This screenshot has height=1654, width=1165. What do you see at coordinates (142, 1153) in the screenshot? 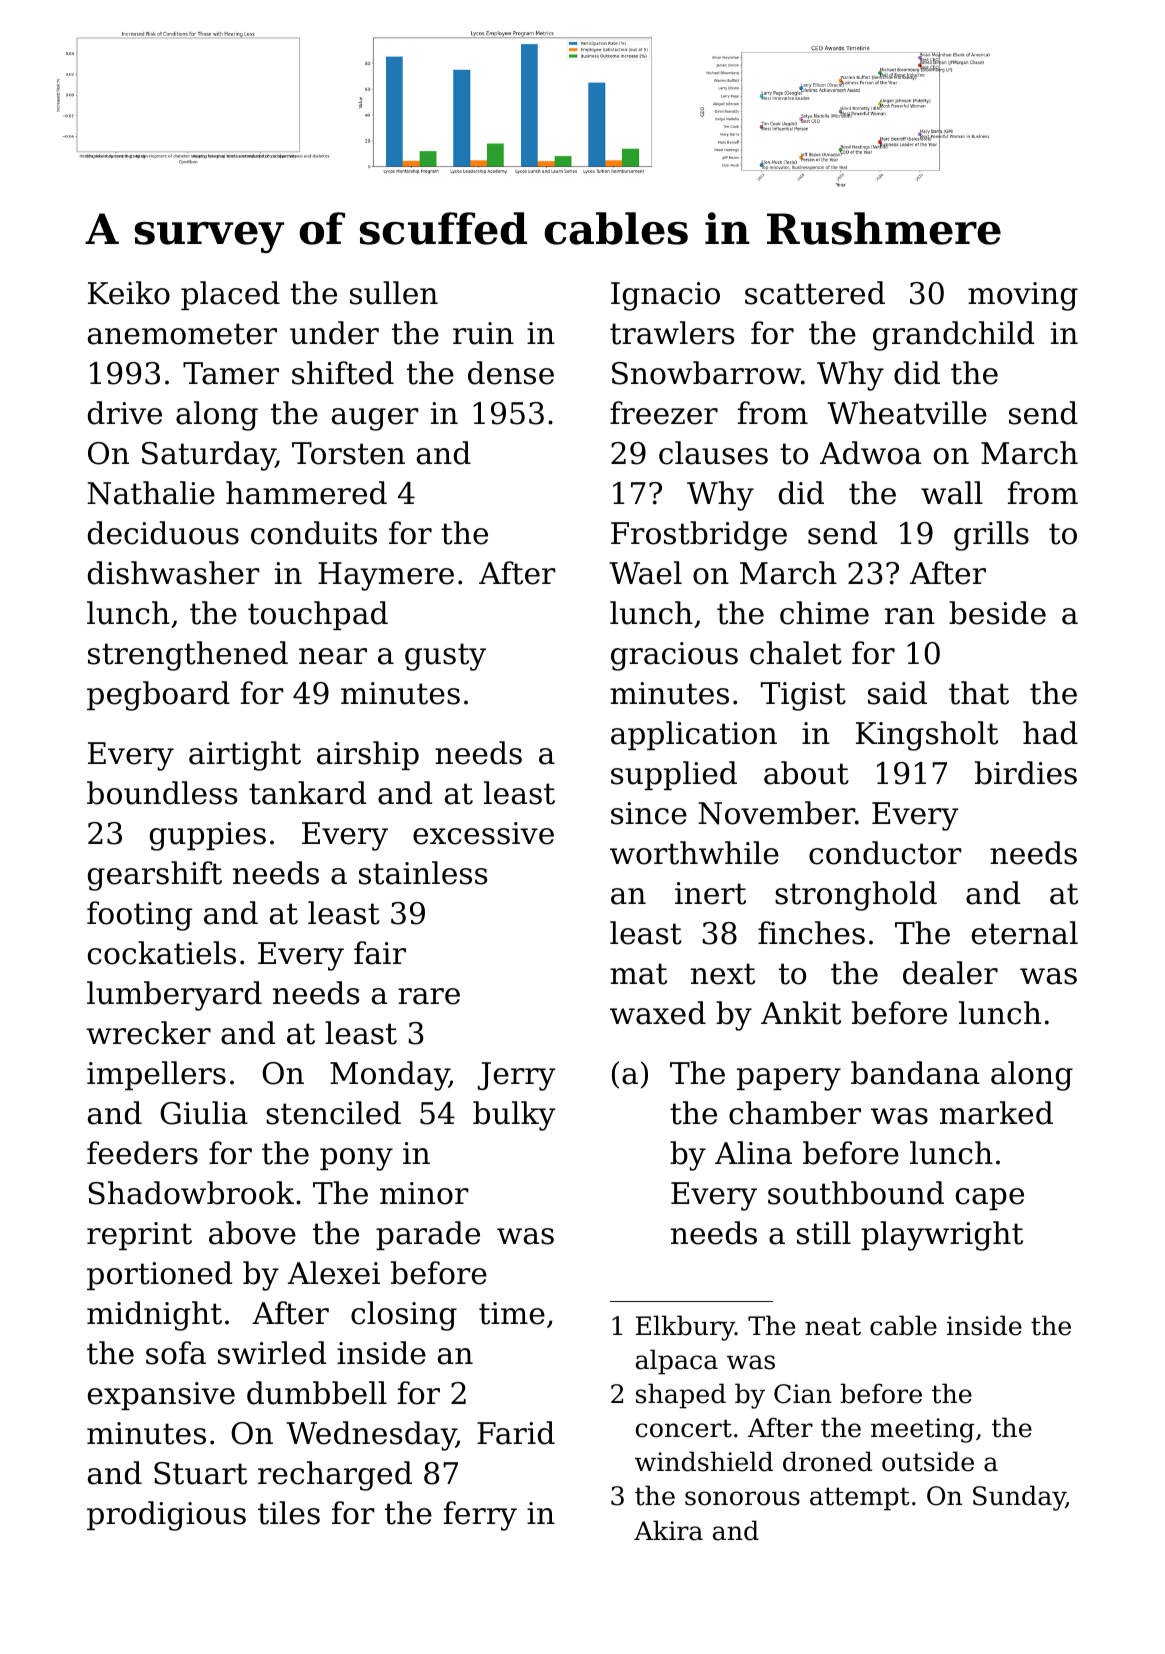
I see `feeders` at bounding box center [142, 1153].
